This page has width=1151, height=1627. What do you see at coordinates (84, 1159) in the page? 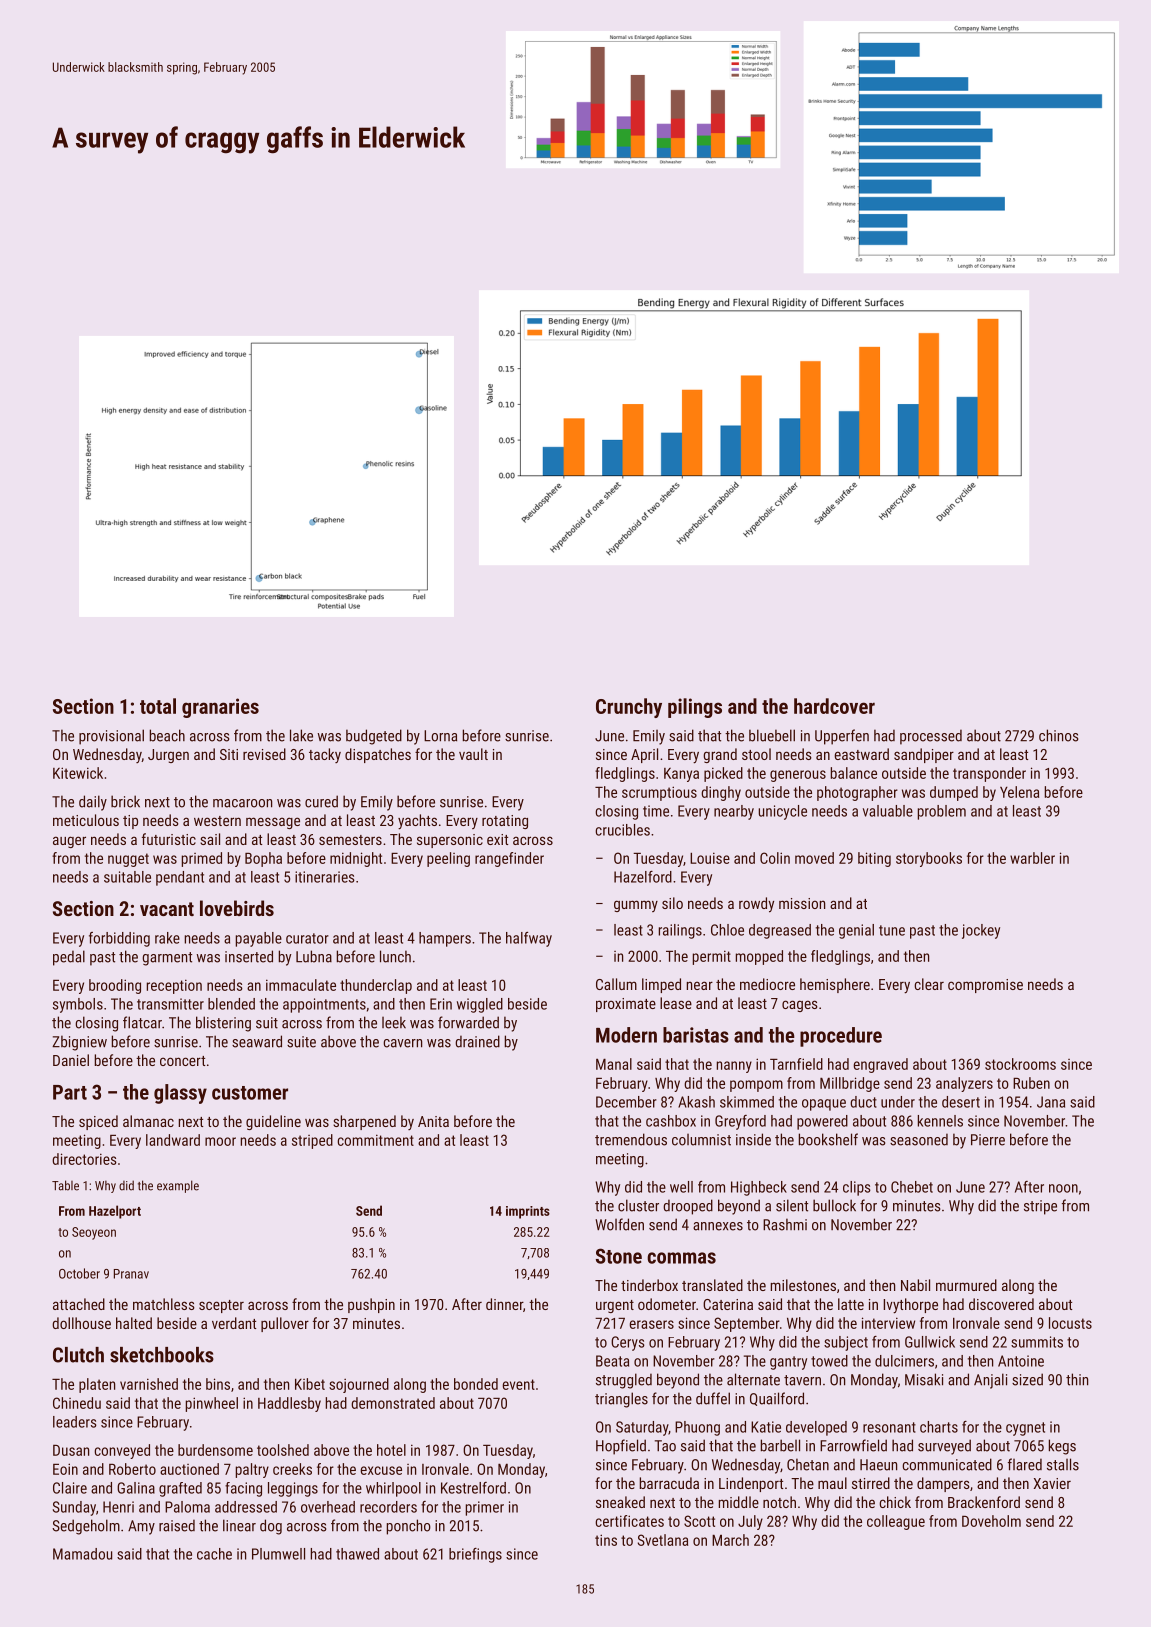
I see `directories` at bounding box center [84, 1159].
